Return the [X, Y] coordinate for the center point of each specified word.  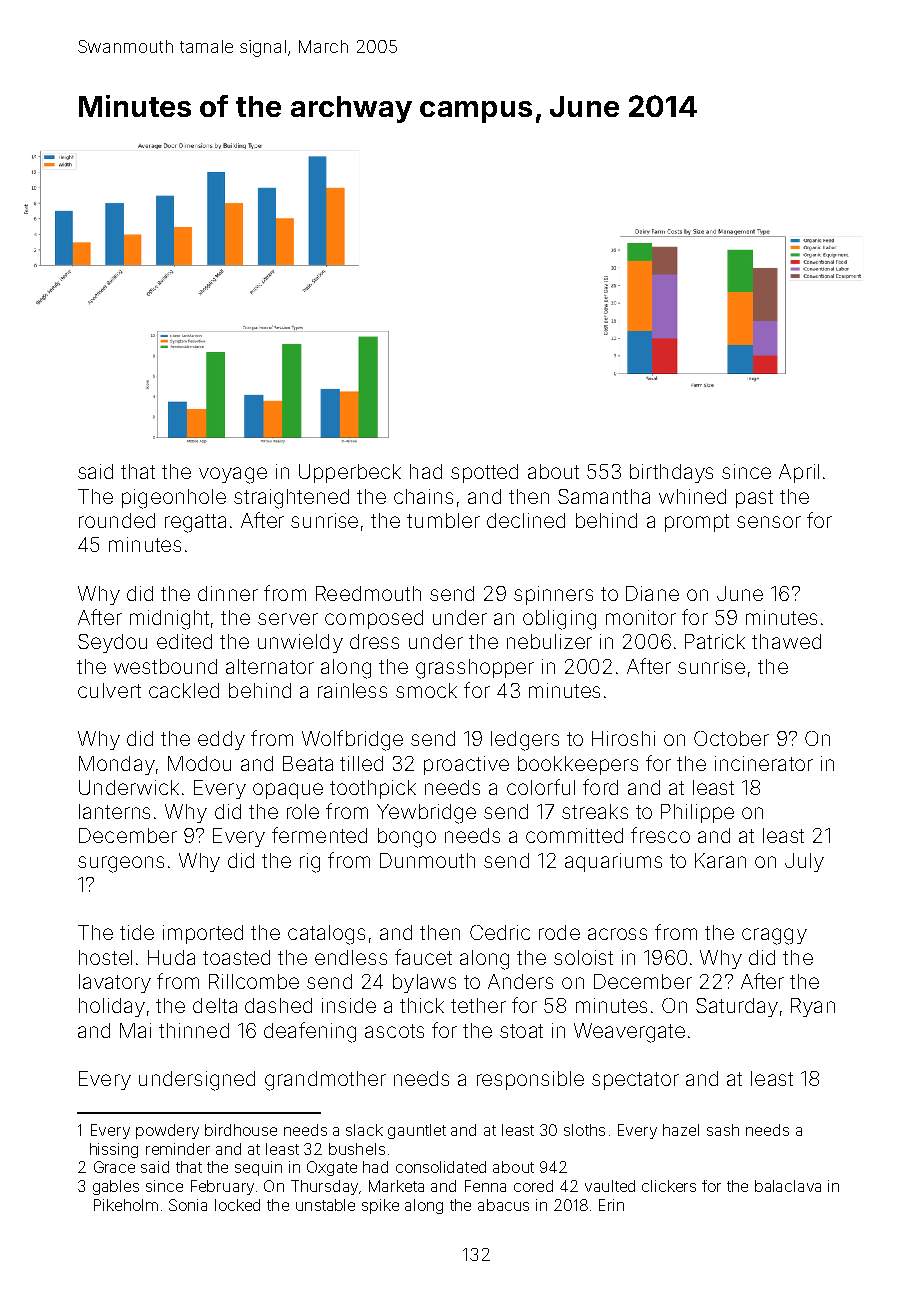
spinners [553, 595]
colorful [541, 787]
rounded [117, 520]
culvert [109, 690]
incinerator [764, 763]
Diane [652, 593]
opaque [288, 791]
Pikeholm [126, 1205]
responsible [530, 1080]
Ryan [813, 1007]
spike [380, 1206]
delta [215, 1005]
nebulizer [549, 641]
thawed [786, 641]
